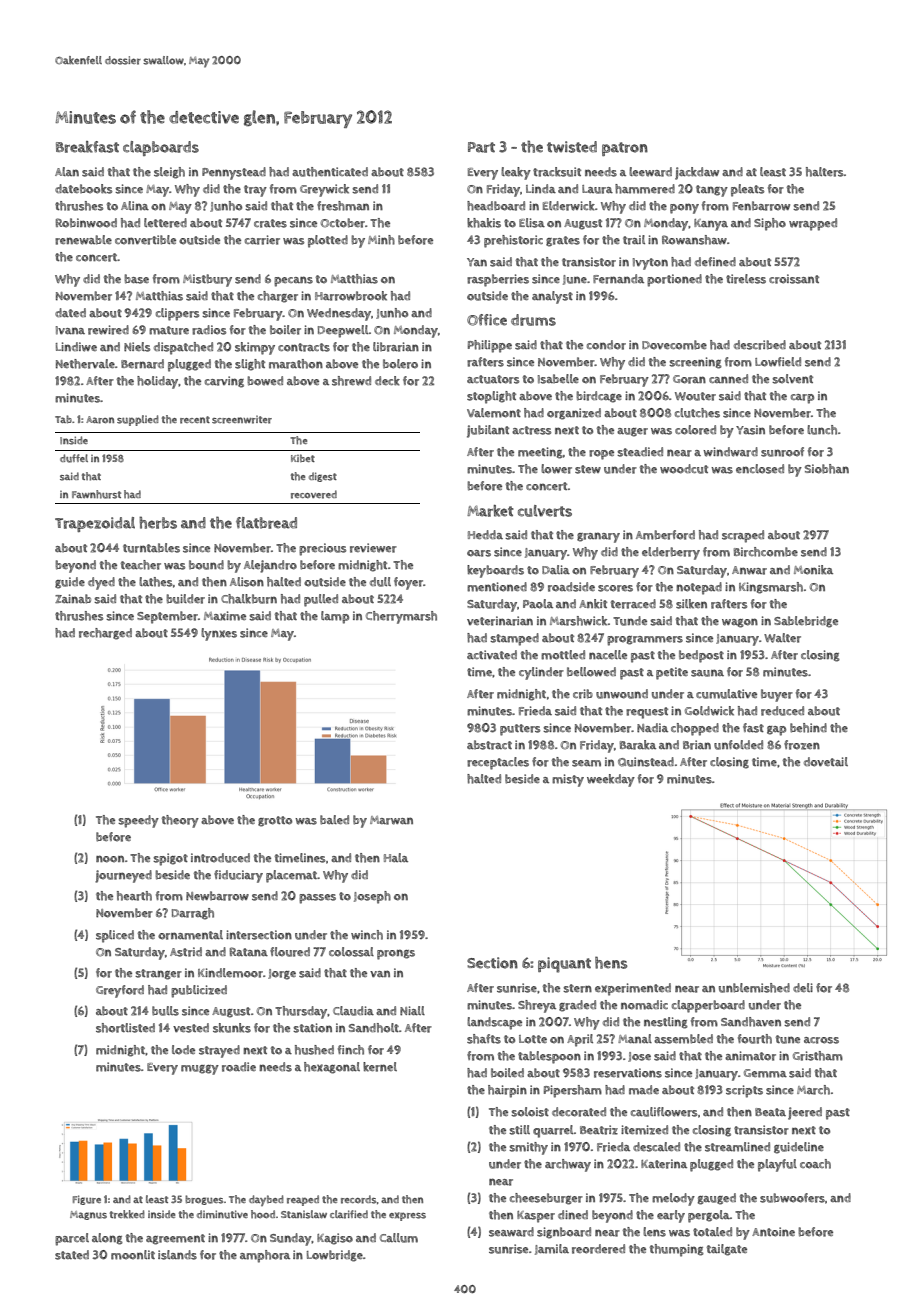  What do you see at coordinates (110, 859) in the screenshot?
I see `noon` at bounding box center [110, 859].
